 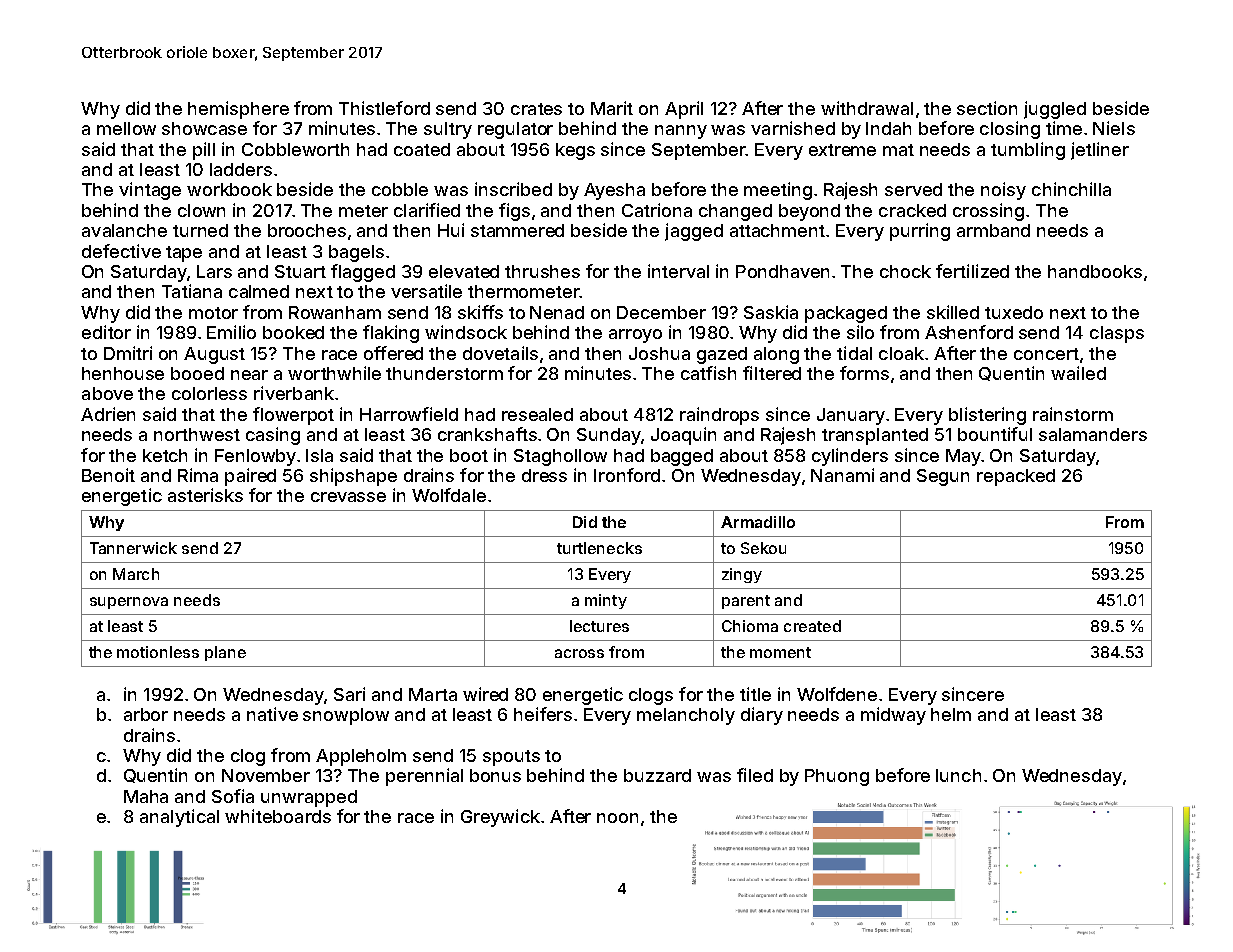 What do you see at coordinates (993, 230) in the page?
I see `armband` at bounding box center [993, 230].
